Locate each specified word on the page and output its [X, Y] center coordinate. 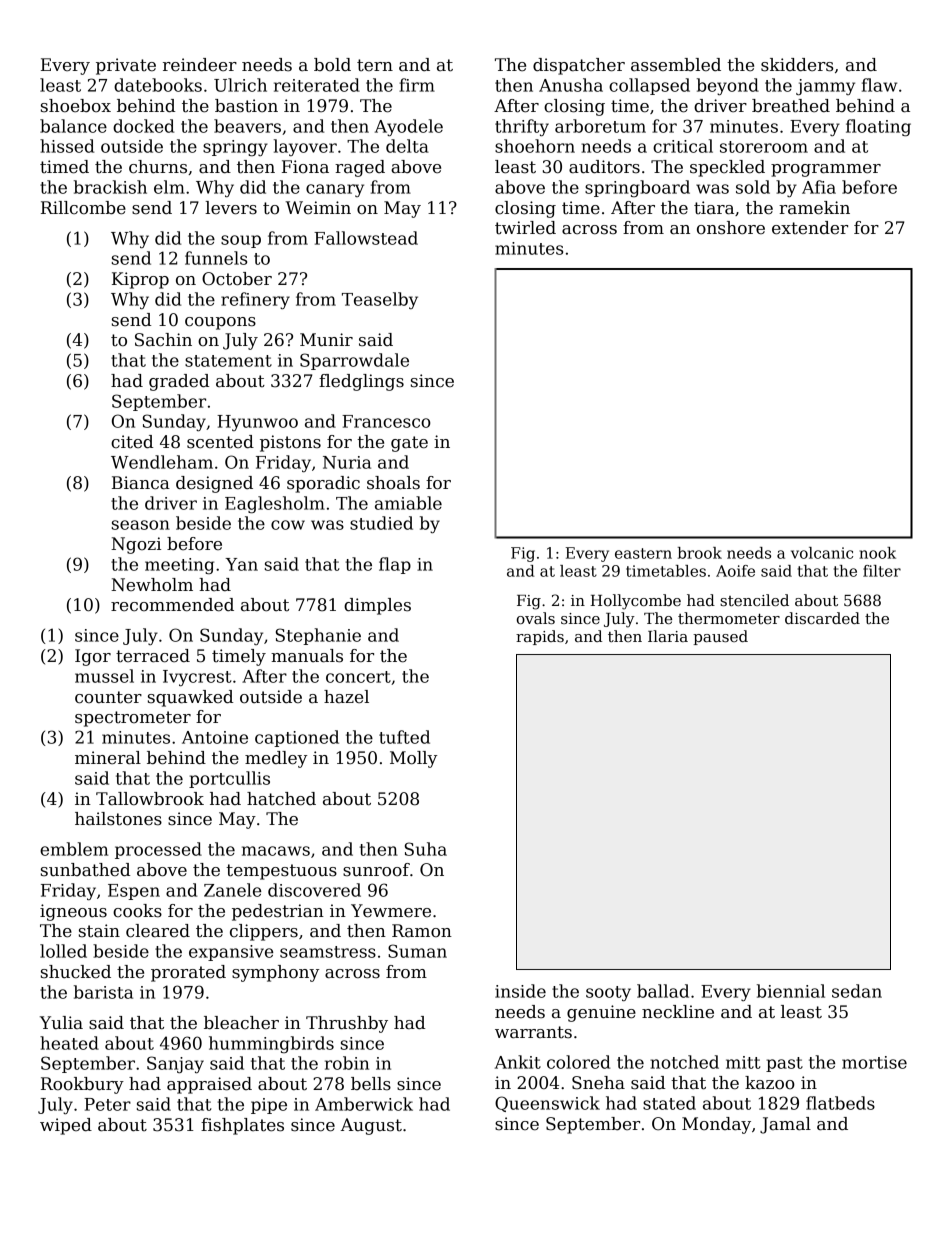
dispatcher [579, 66]
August [371, 1126]
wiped [66, 1126]
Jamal [785, 1125]
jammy [825, 87]
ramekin [814, 208]
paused [720, 637]
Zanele [232, 890]
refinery [255, 300]
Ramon [422, 931]
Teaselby [380, 300]
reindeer [200, 65]
